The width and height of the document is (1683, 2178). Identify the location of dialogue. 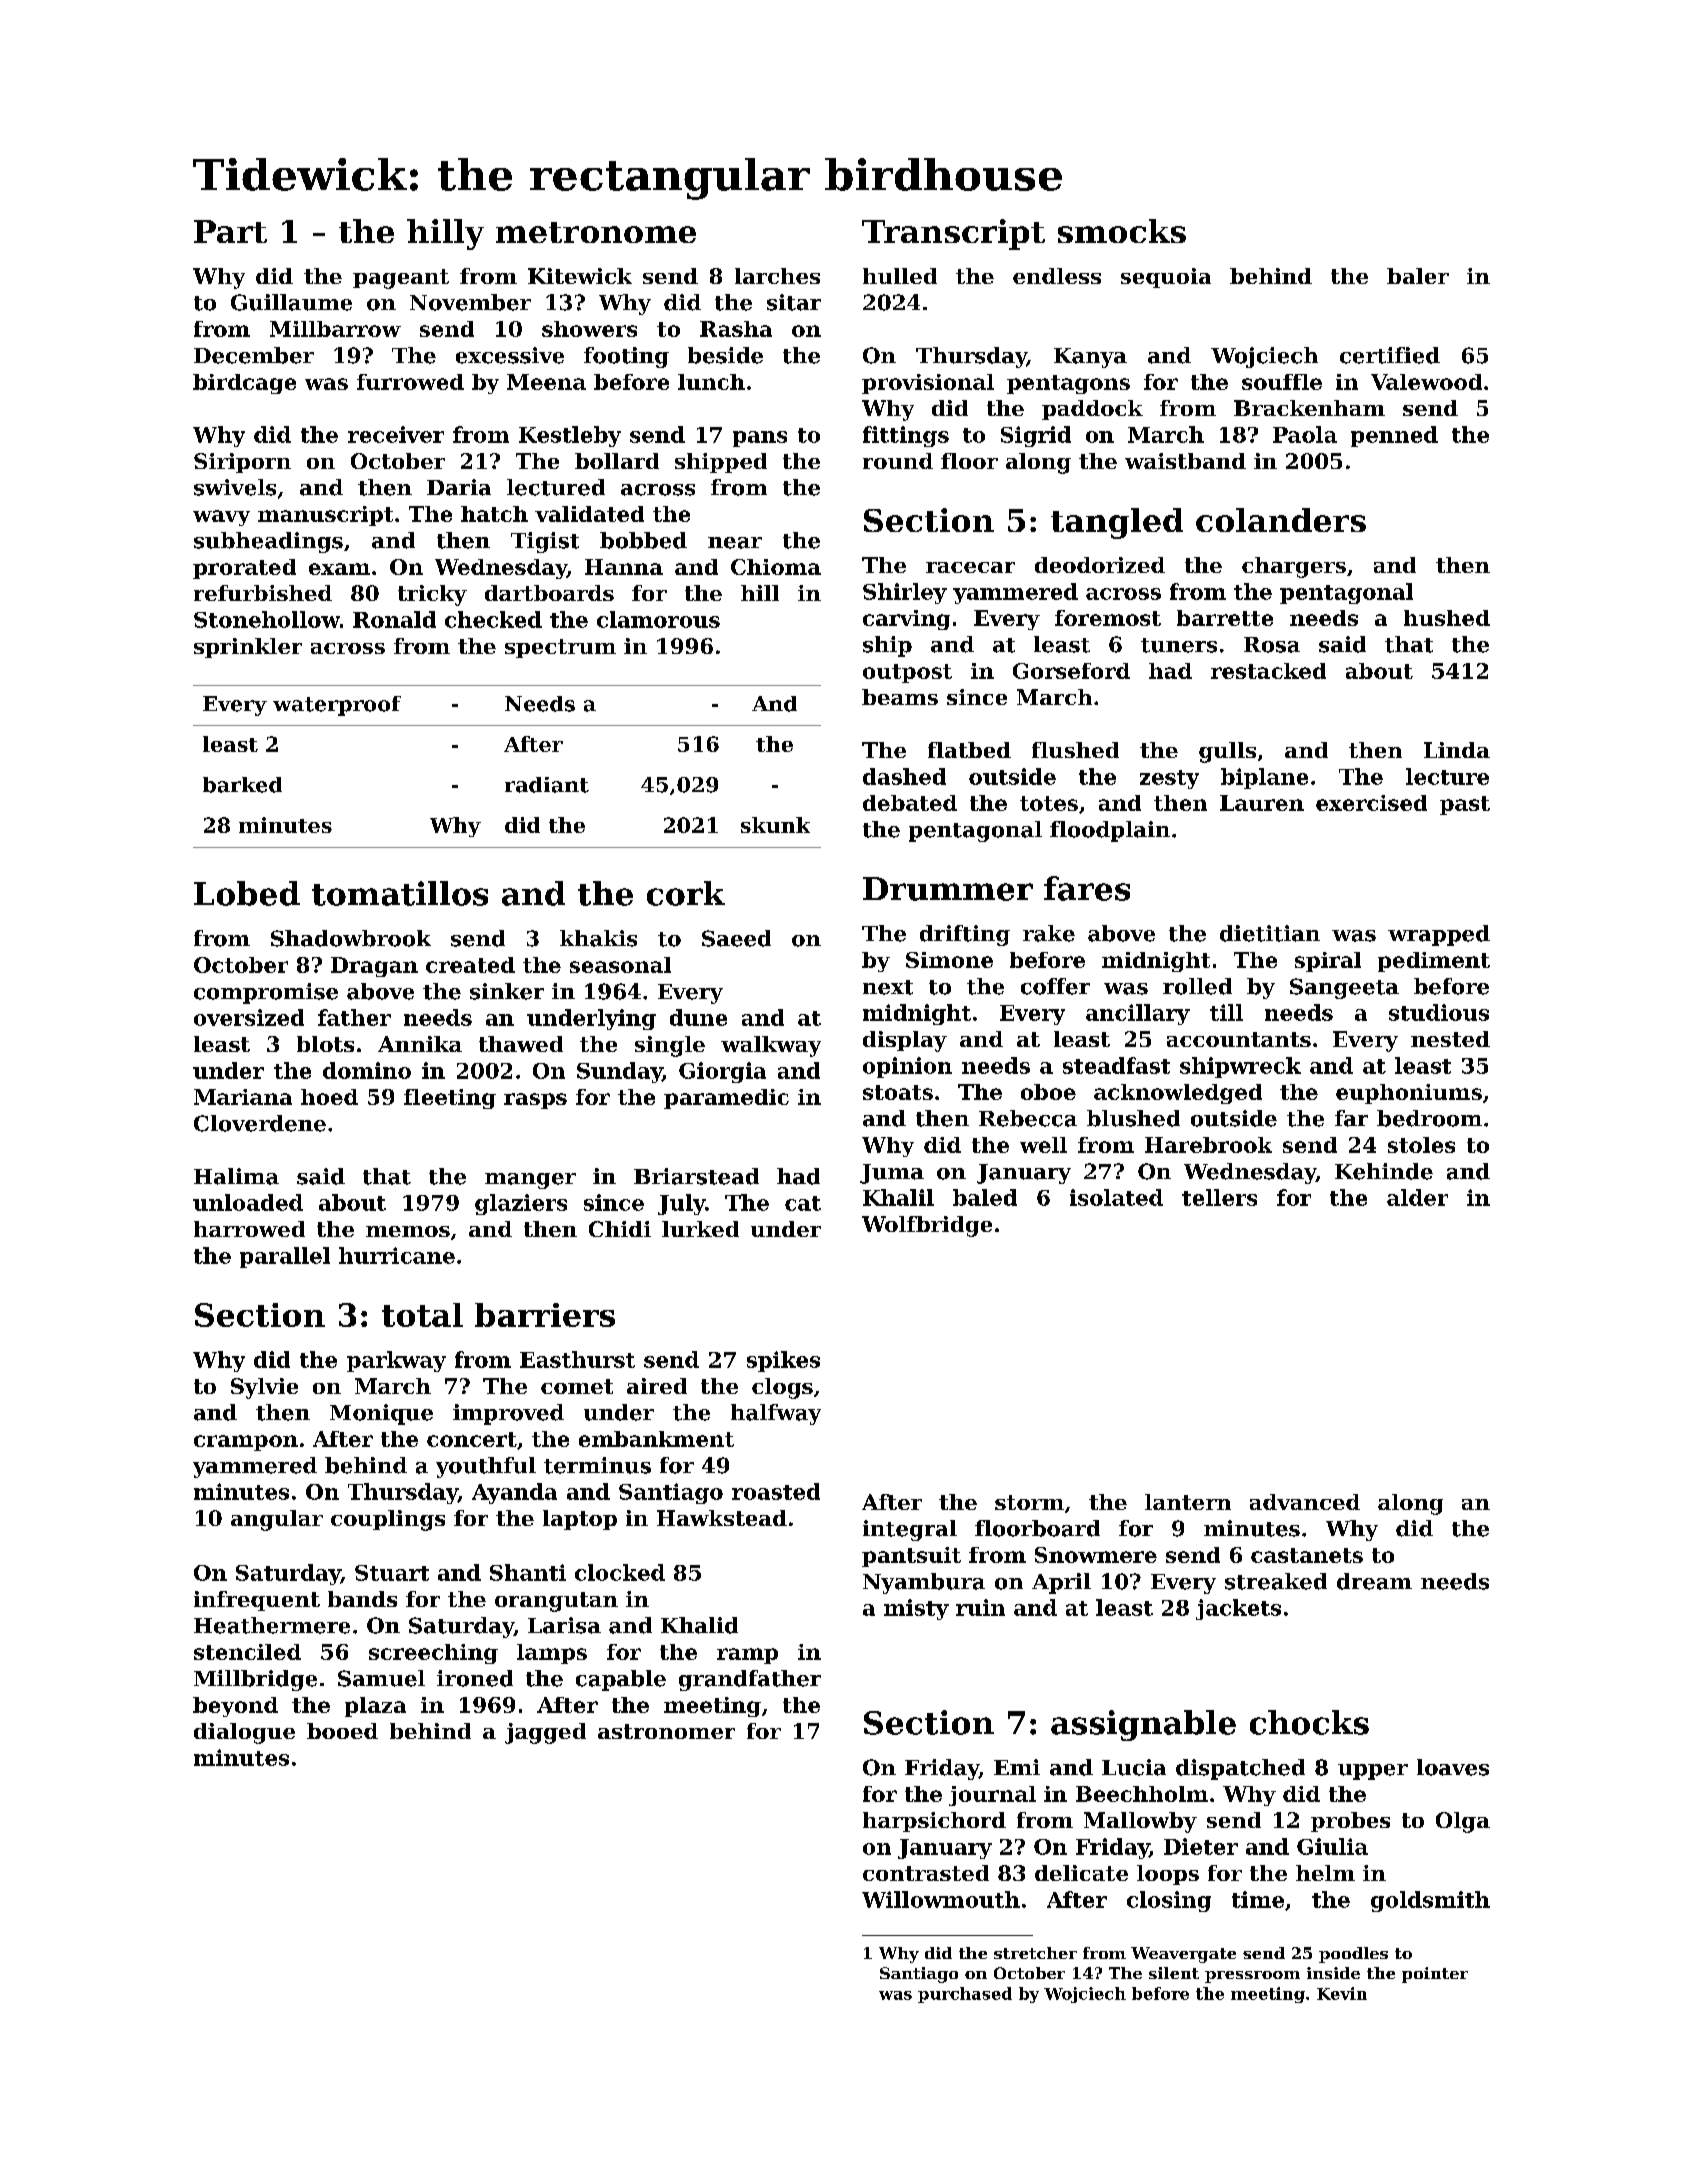
(244, 1733).
